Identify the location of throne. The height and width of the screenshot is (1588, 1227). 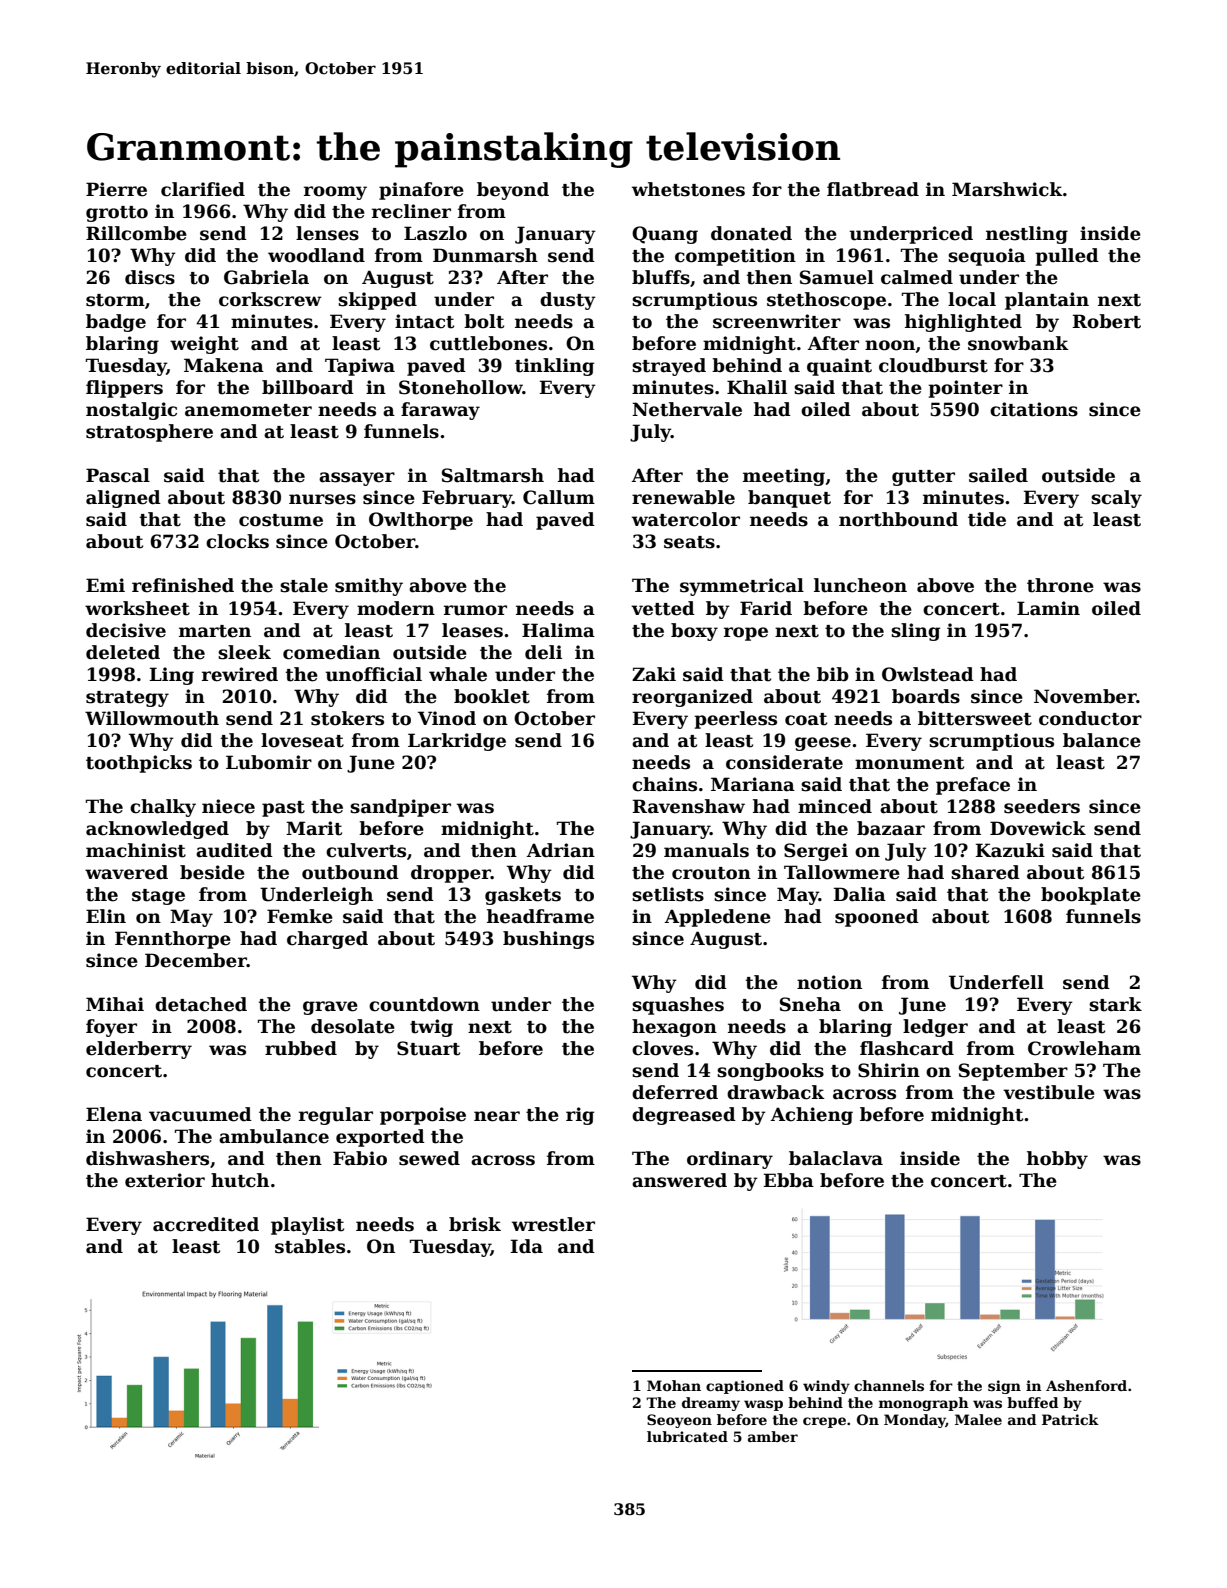
(1060, 585).
